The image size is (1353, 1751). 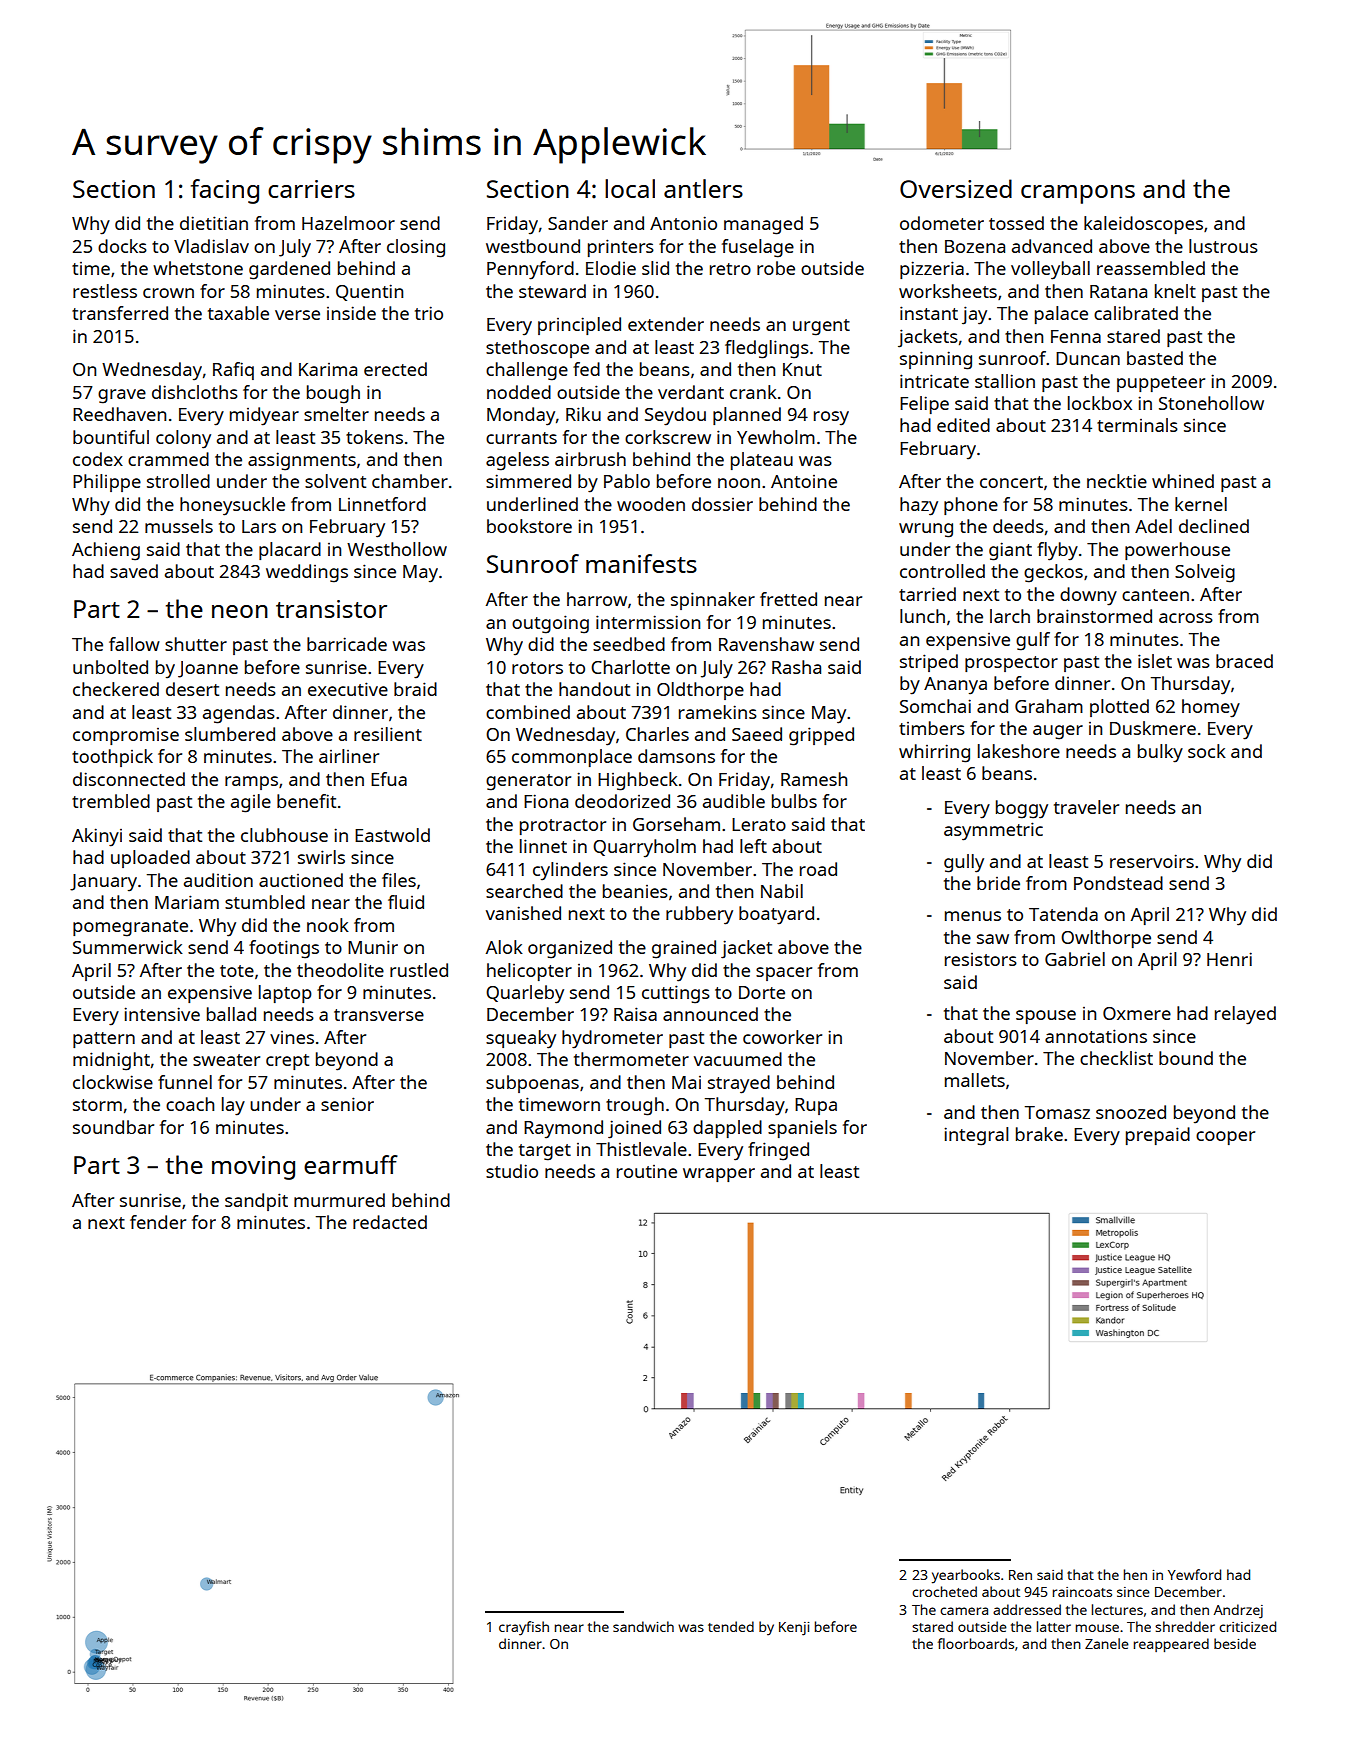 I want to click on Tomasz, so click(x=1057, y=1112).
